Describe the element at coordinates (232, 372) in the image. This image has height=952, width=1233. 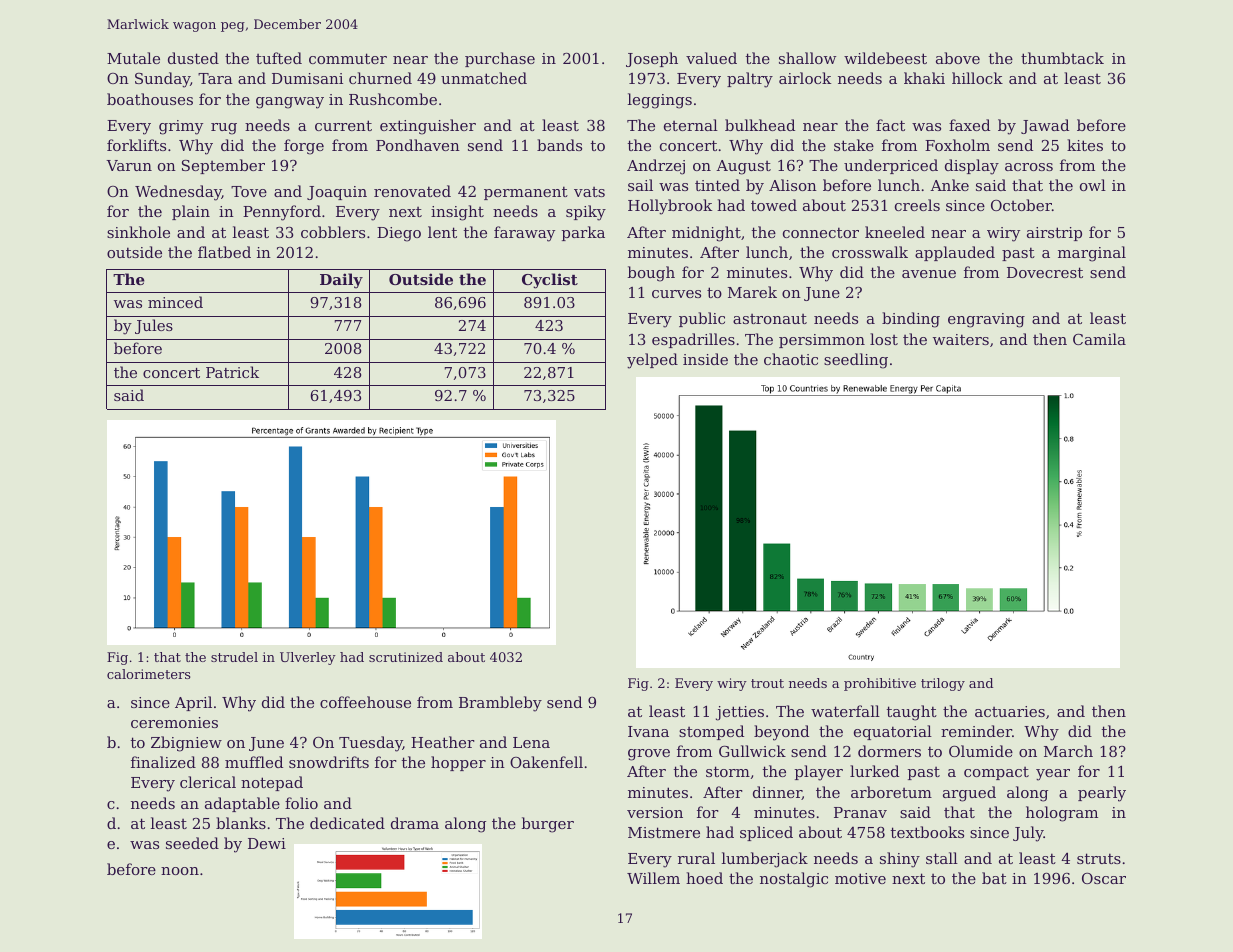
I see `Patrick` at that location.
